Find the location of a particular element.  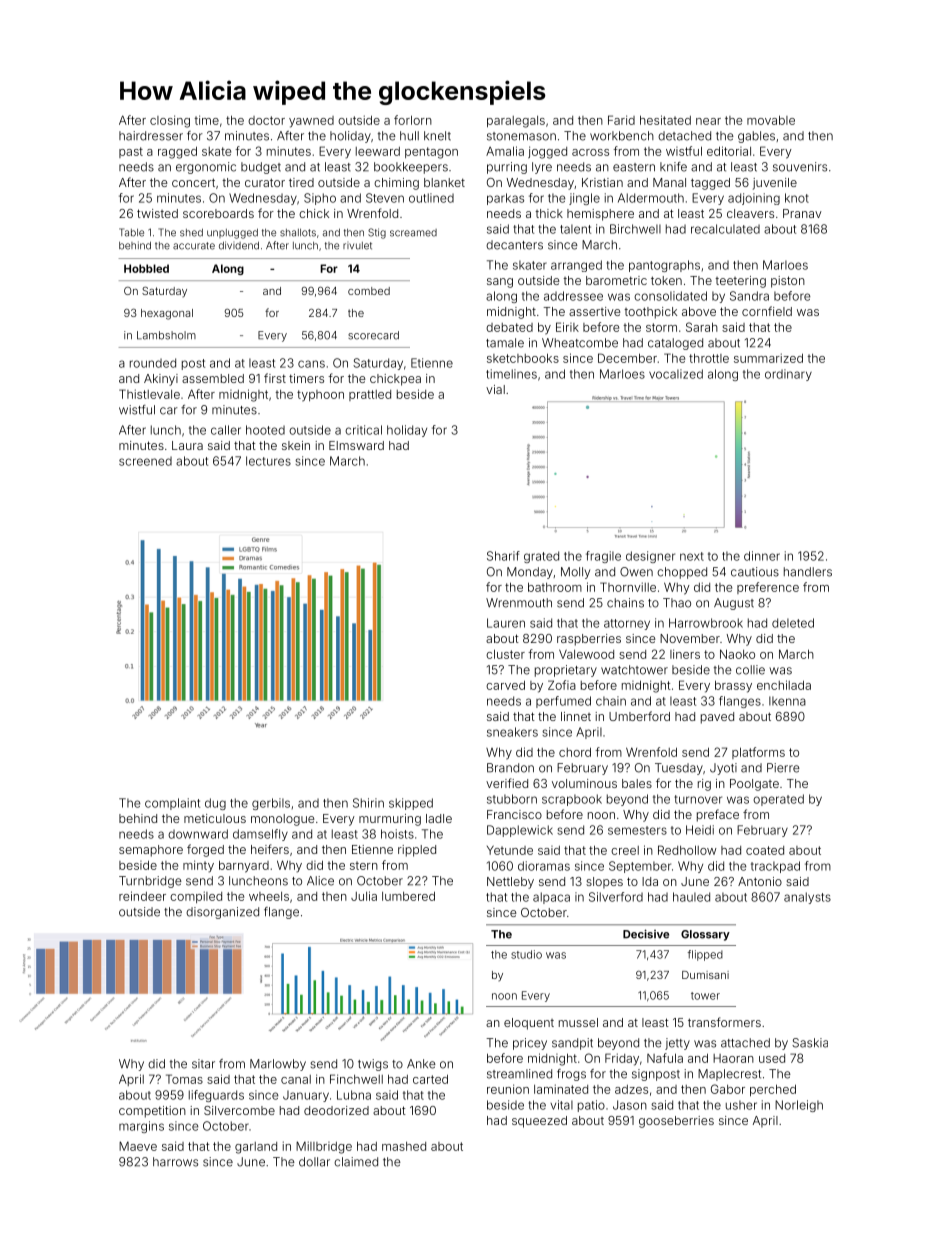

ordinary is located at coordinates (788, 375).
